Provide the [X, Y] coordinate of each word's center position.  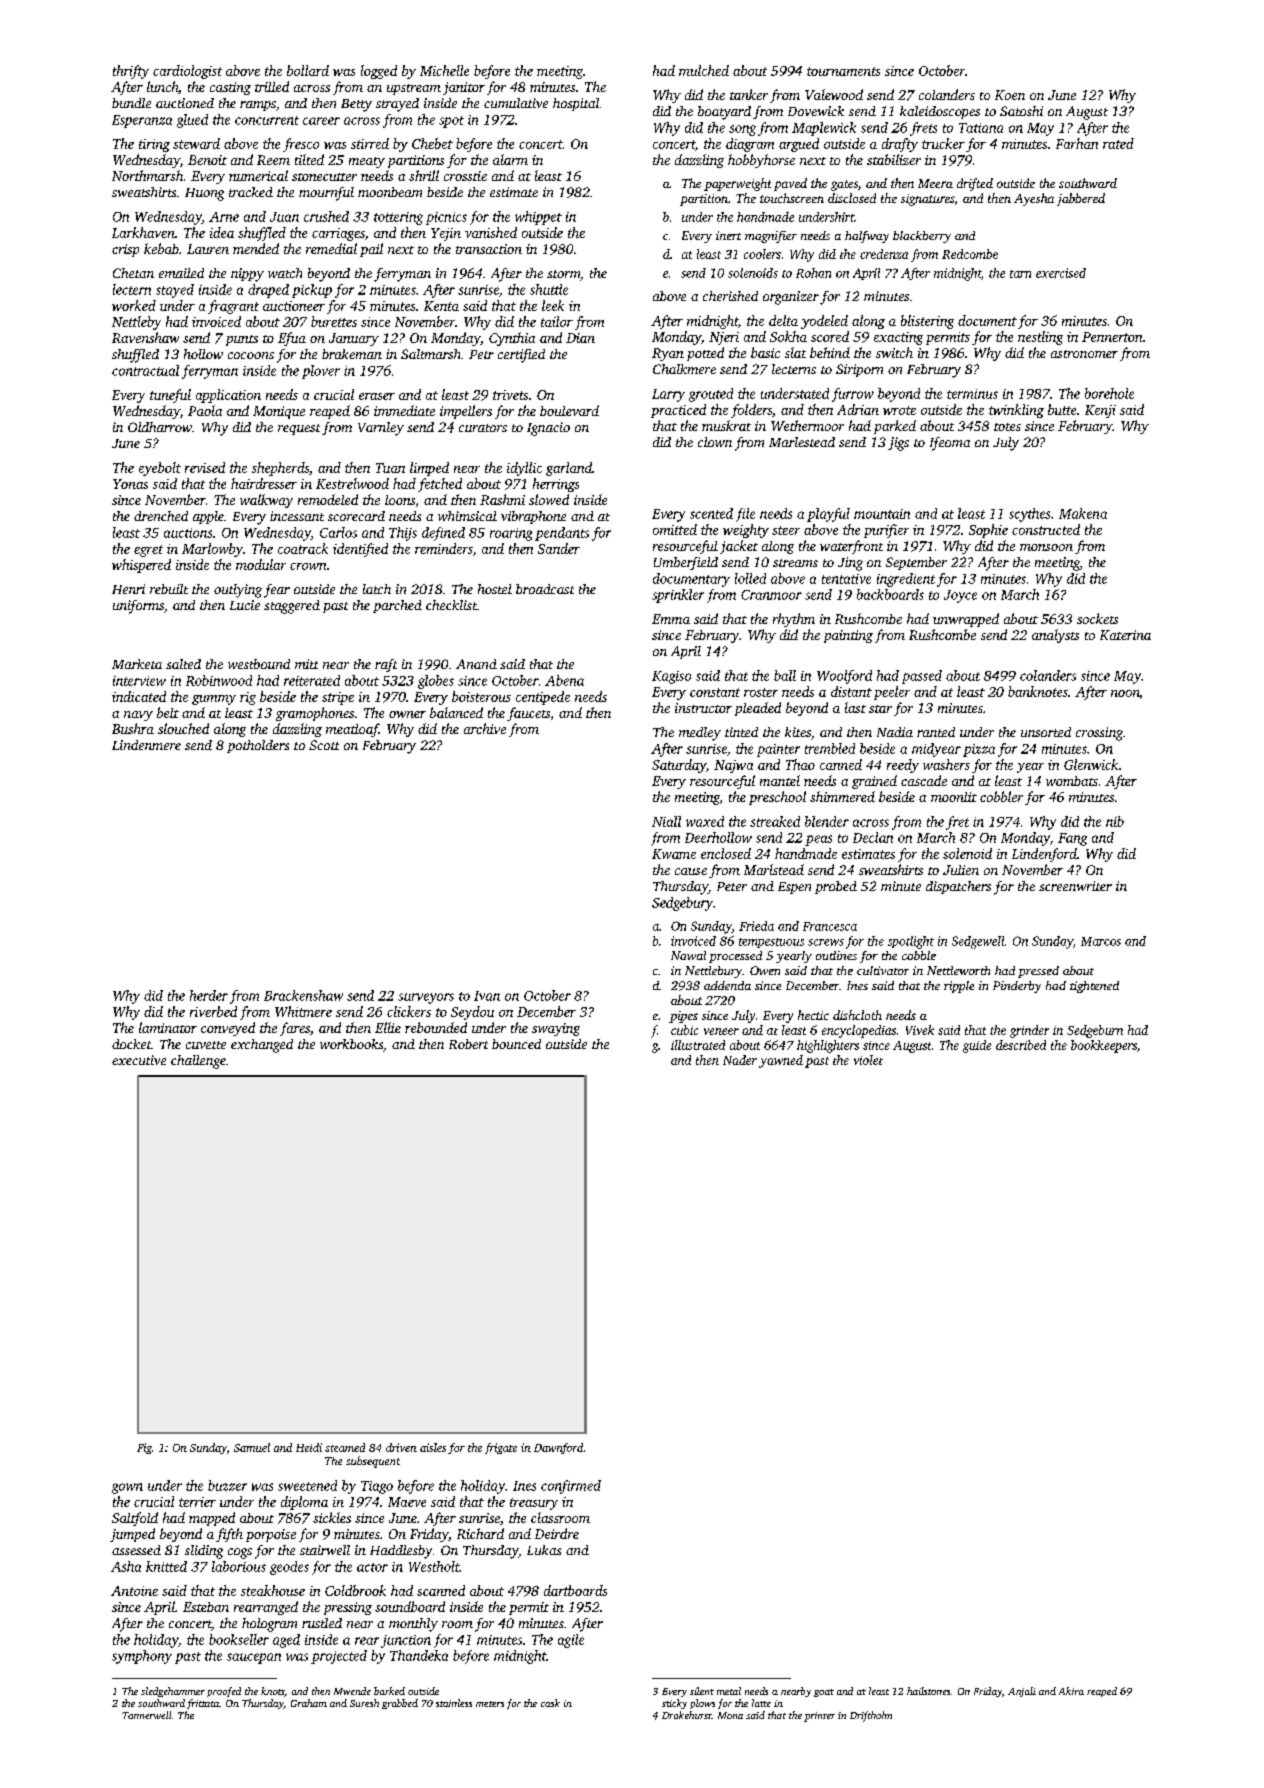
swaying [556, 1029]
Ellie [388, 1027]
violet [868, 1060]
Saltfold [135, 1519]
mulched [704, 70]
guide [977, 1046]
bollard [308, 70]
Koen [1010, 95]
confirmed [571, 1487]
